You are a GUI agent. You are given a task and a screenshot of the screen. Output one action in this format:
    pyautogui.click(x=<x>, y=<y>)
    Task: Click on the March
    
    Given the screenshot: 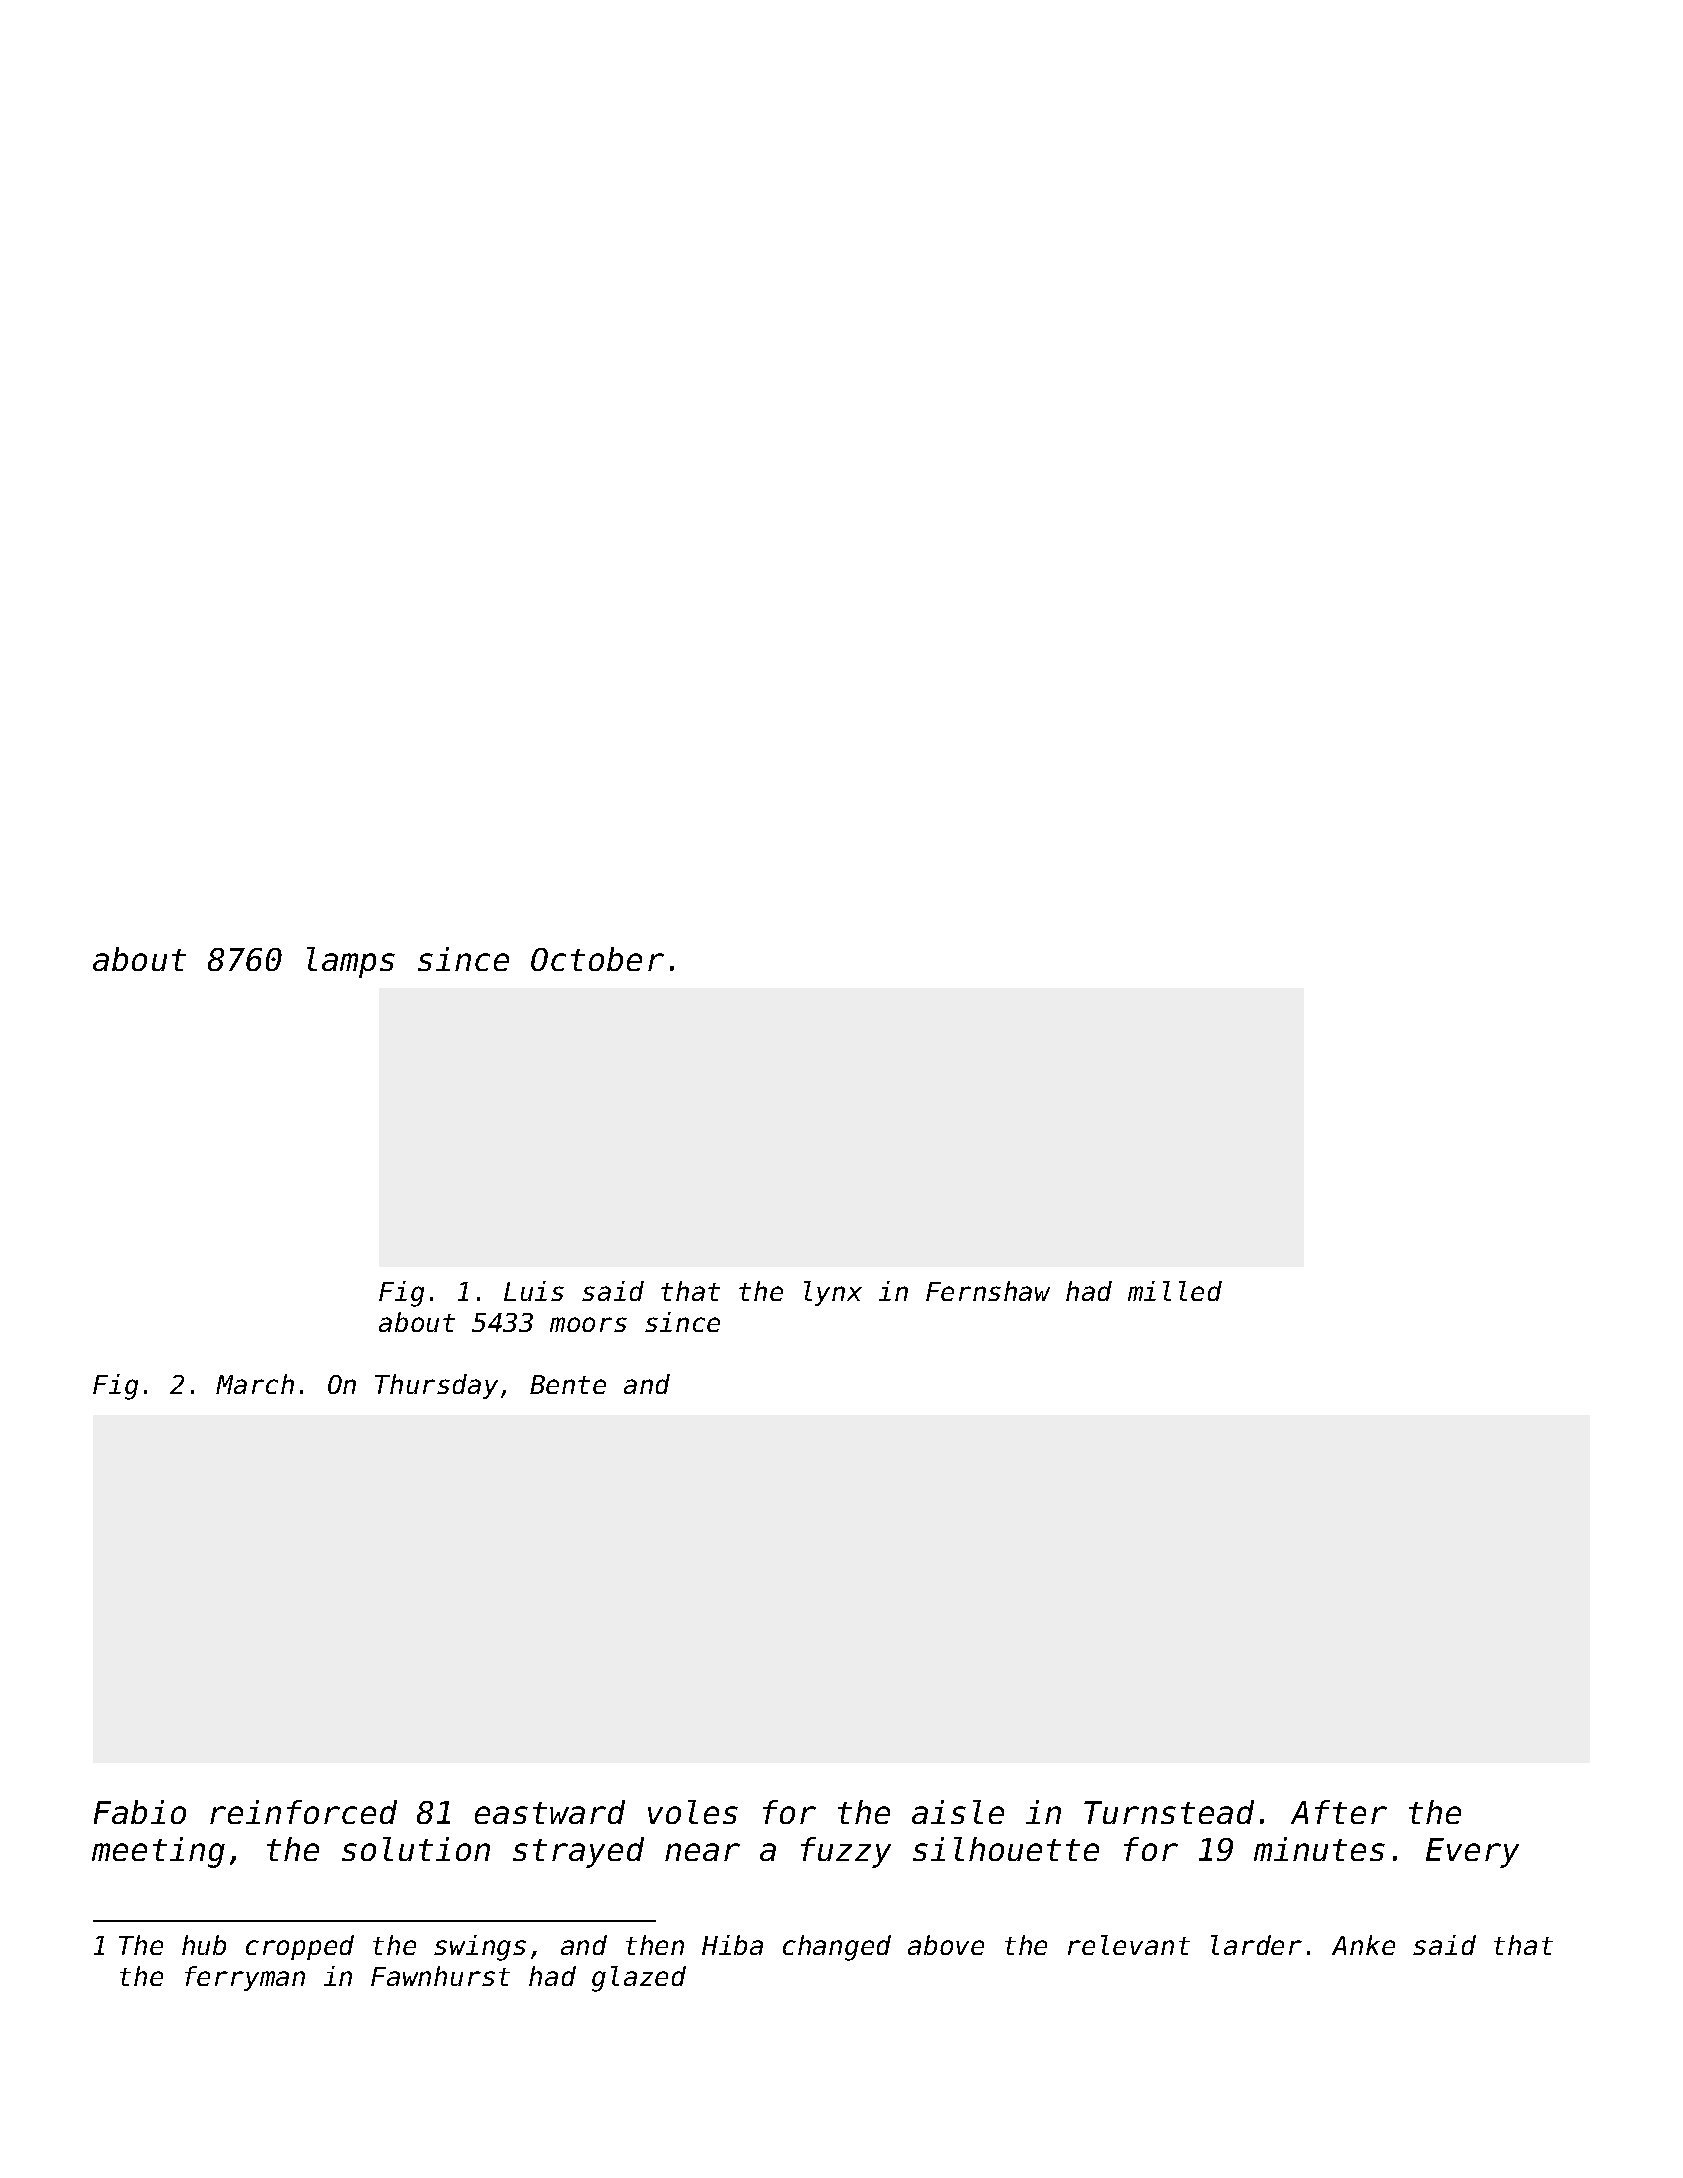 What is the action you would take?
    pyautogui.click(x=255, y=1384)
